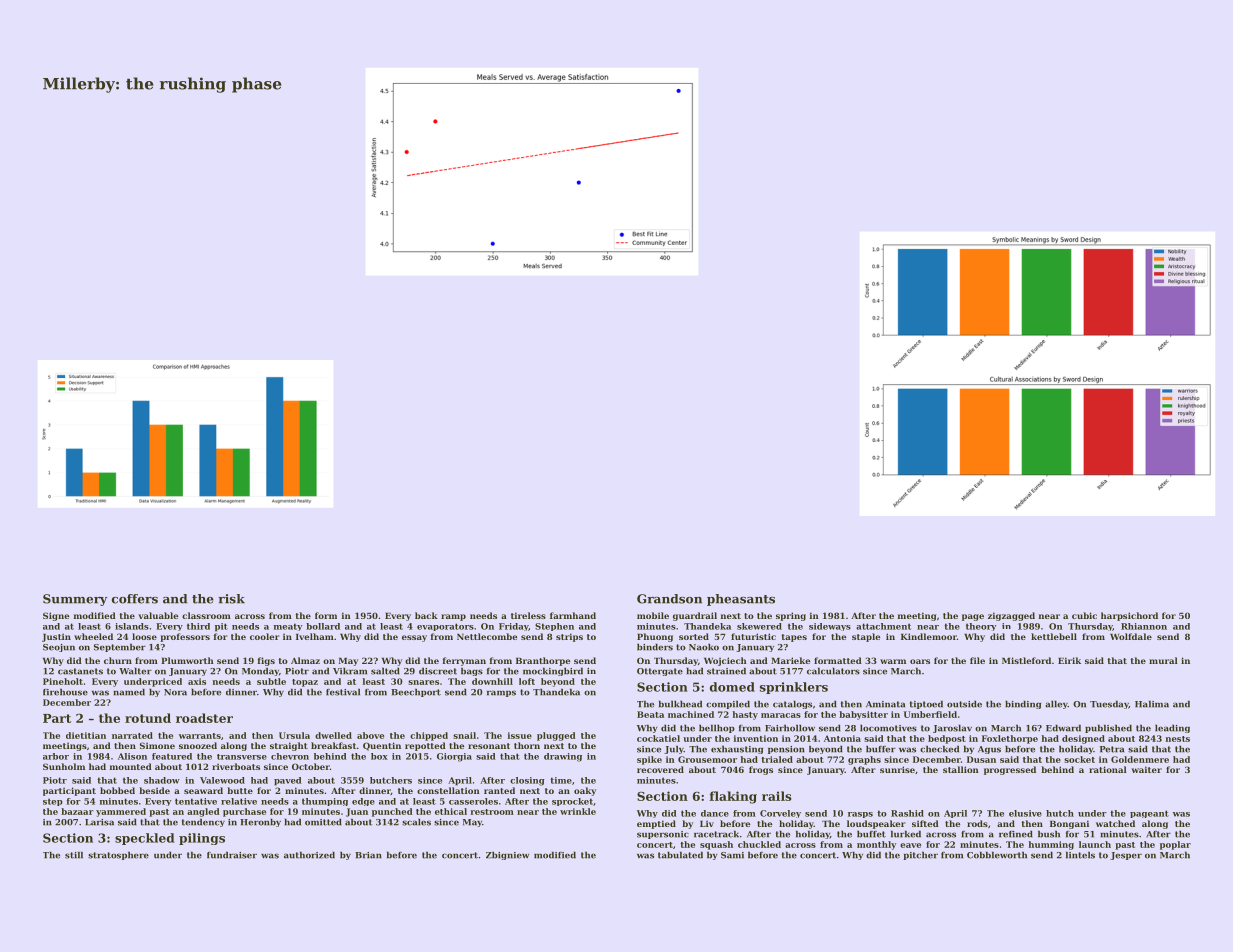 This page has width=1233, height=952. Describe the element at coordinates (239, 801) in the page. I see `relative` at that location.
